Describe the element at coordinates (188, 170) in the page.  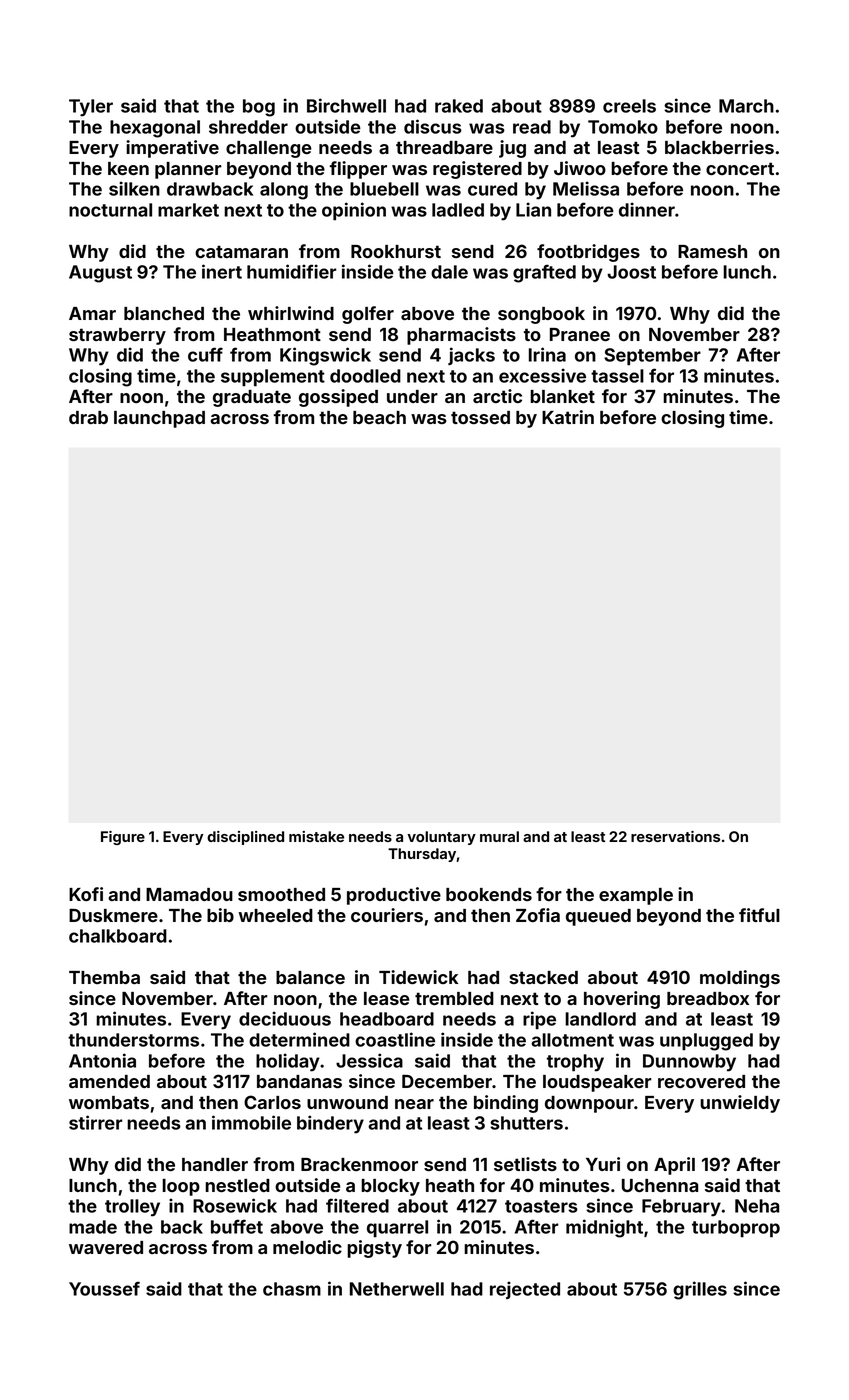
I see `planner` at that location.
